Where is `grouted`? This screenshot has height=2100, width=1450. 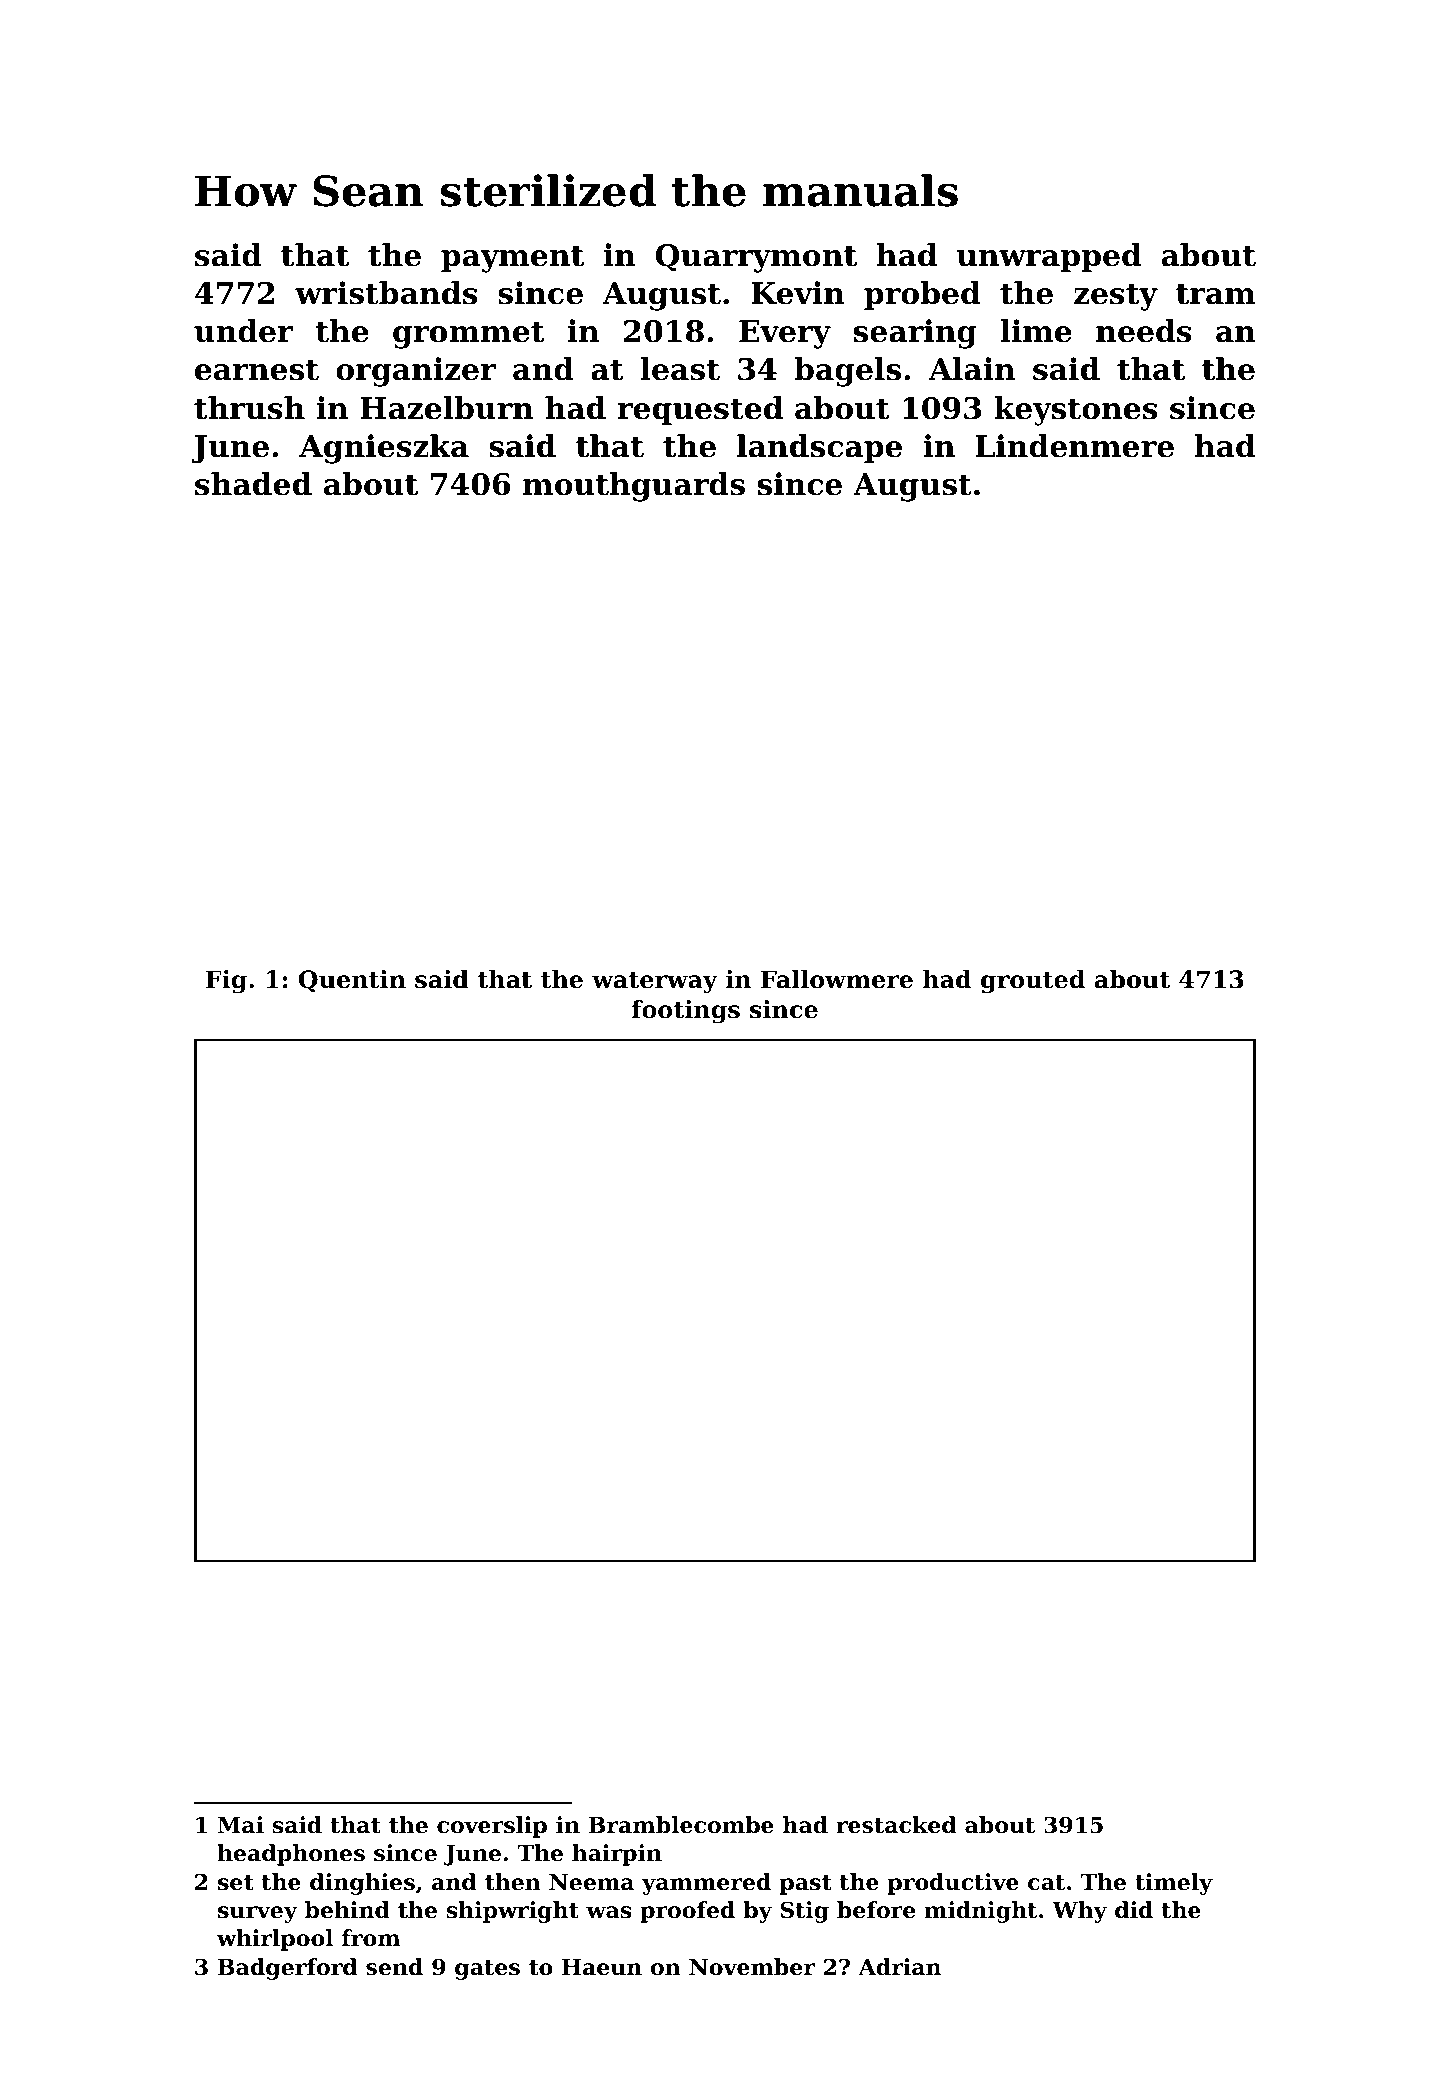
grouted is located at coordinates (1033, 982).
